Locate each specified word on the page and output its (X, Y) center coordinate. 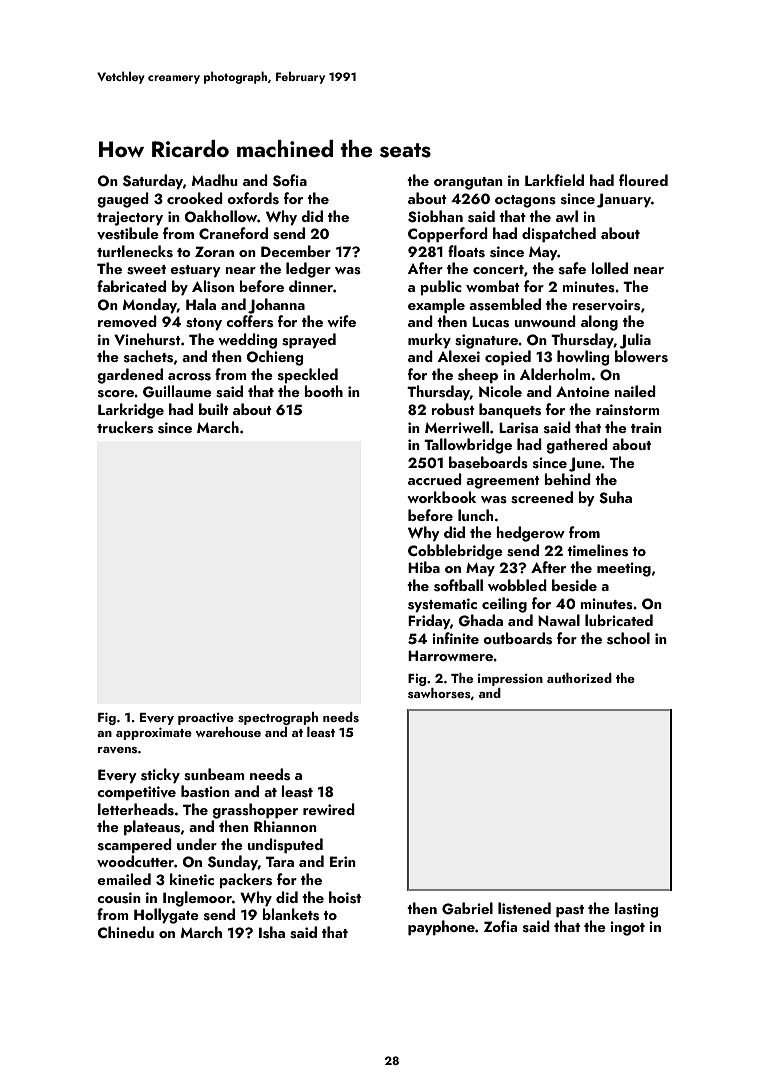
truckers (125, 427)
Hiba (424, 567)
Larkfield (554, 180)
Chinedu (126, 932)
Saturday (153, 181)
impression (510, 680)
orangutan (468, 183)
